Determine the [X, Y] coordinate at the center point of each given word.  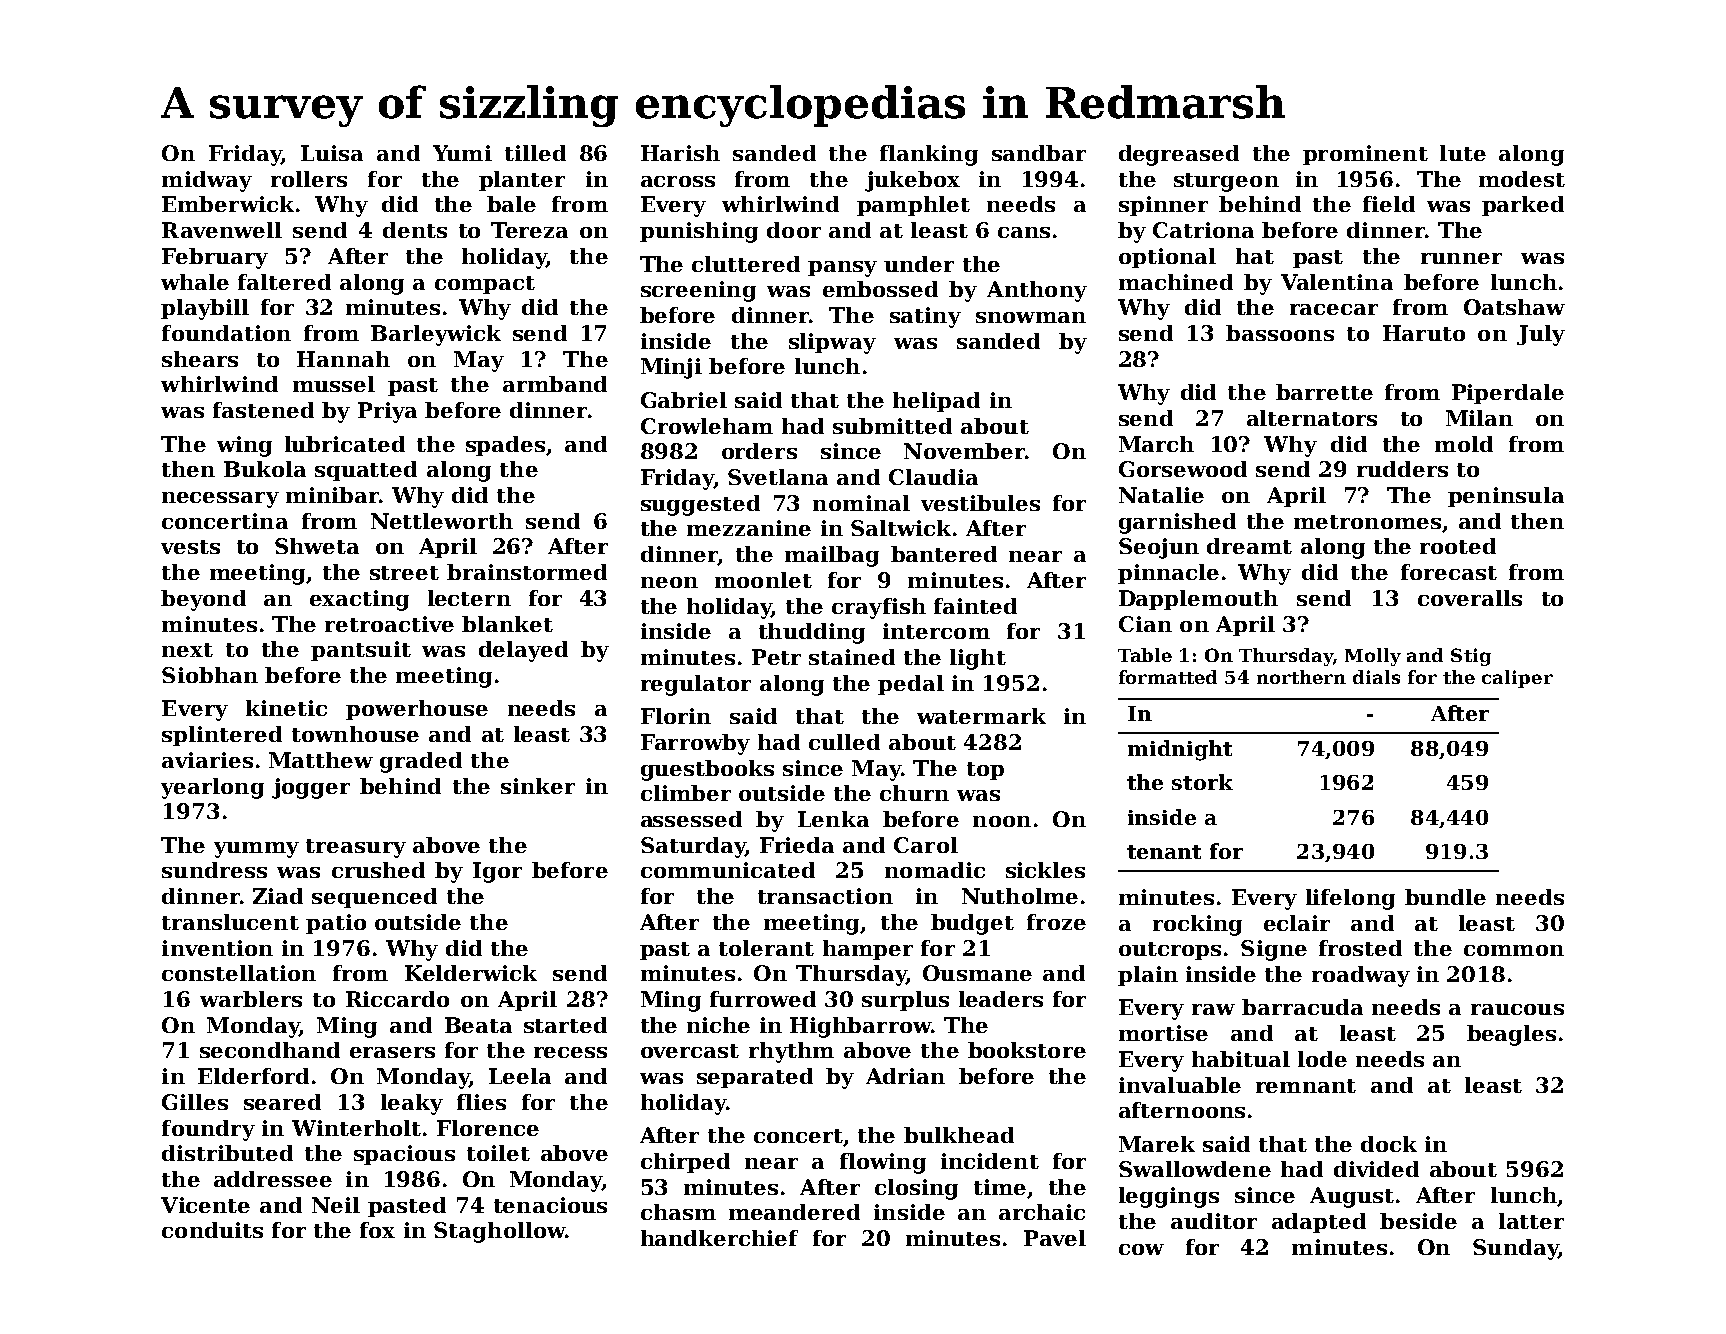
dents [415, 230]
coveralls [1470, 598]
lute [1463, 153]
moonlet [763, 580]
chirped [685, 1163]
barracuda [1302, 1007]
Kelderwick [471, 973]
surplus [905, 1001]
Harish [680, 153]
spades [505, 446]
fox [377, 1230]
